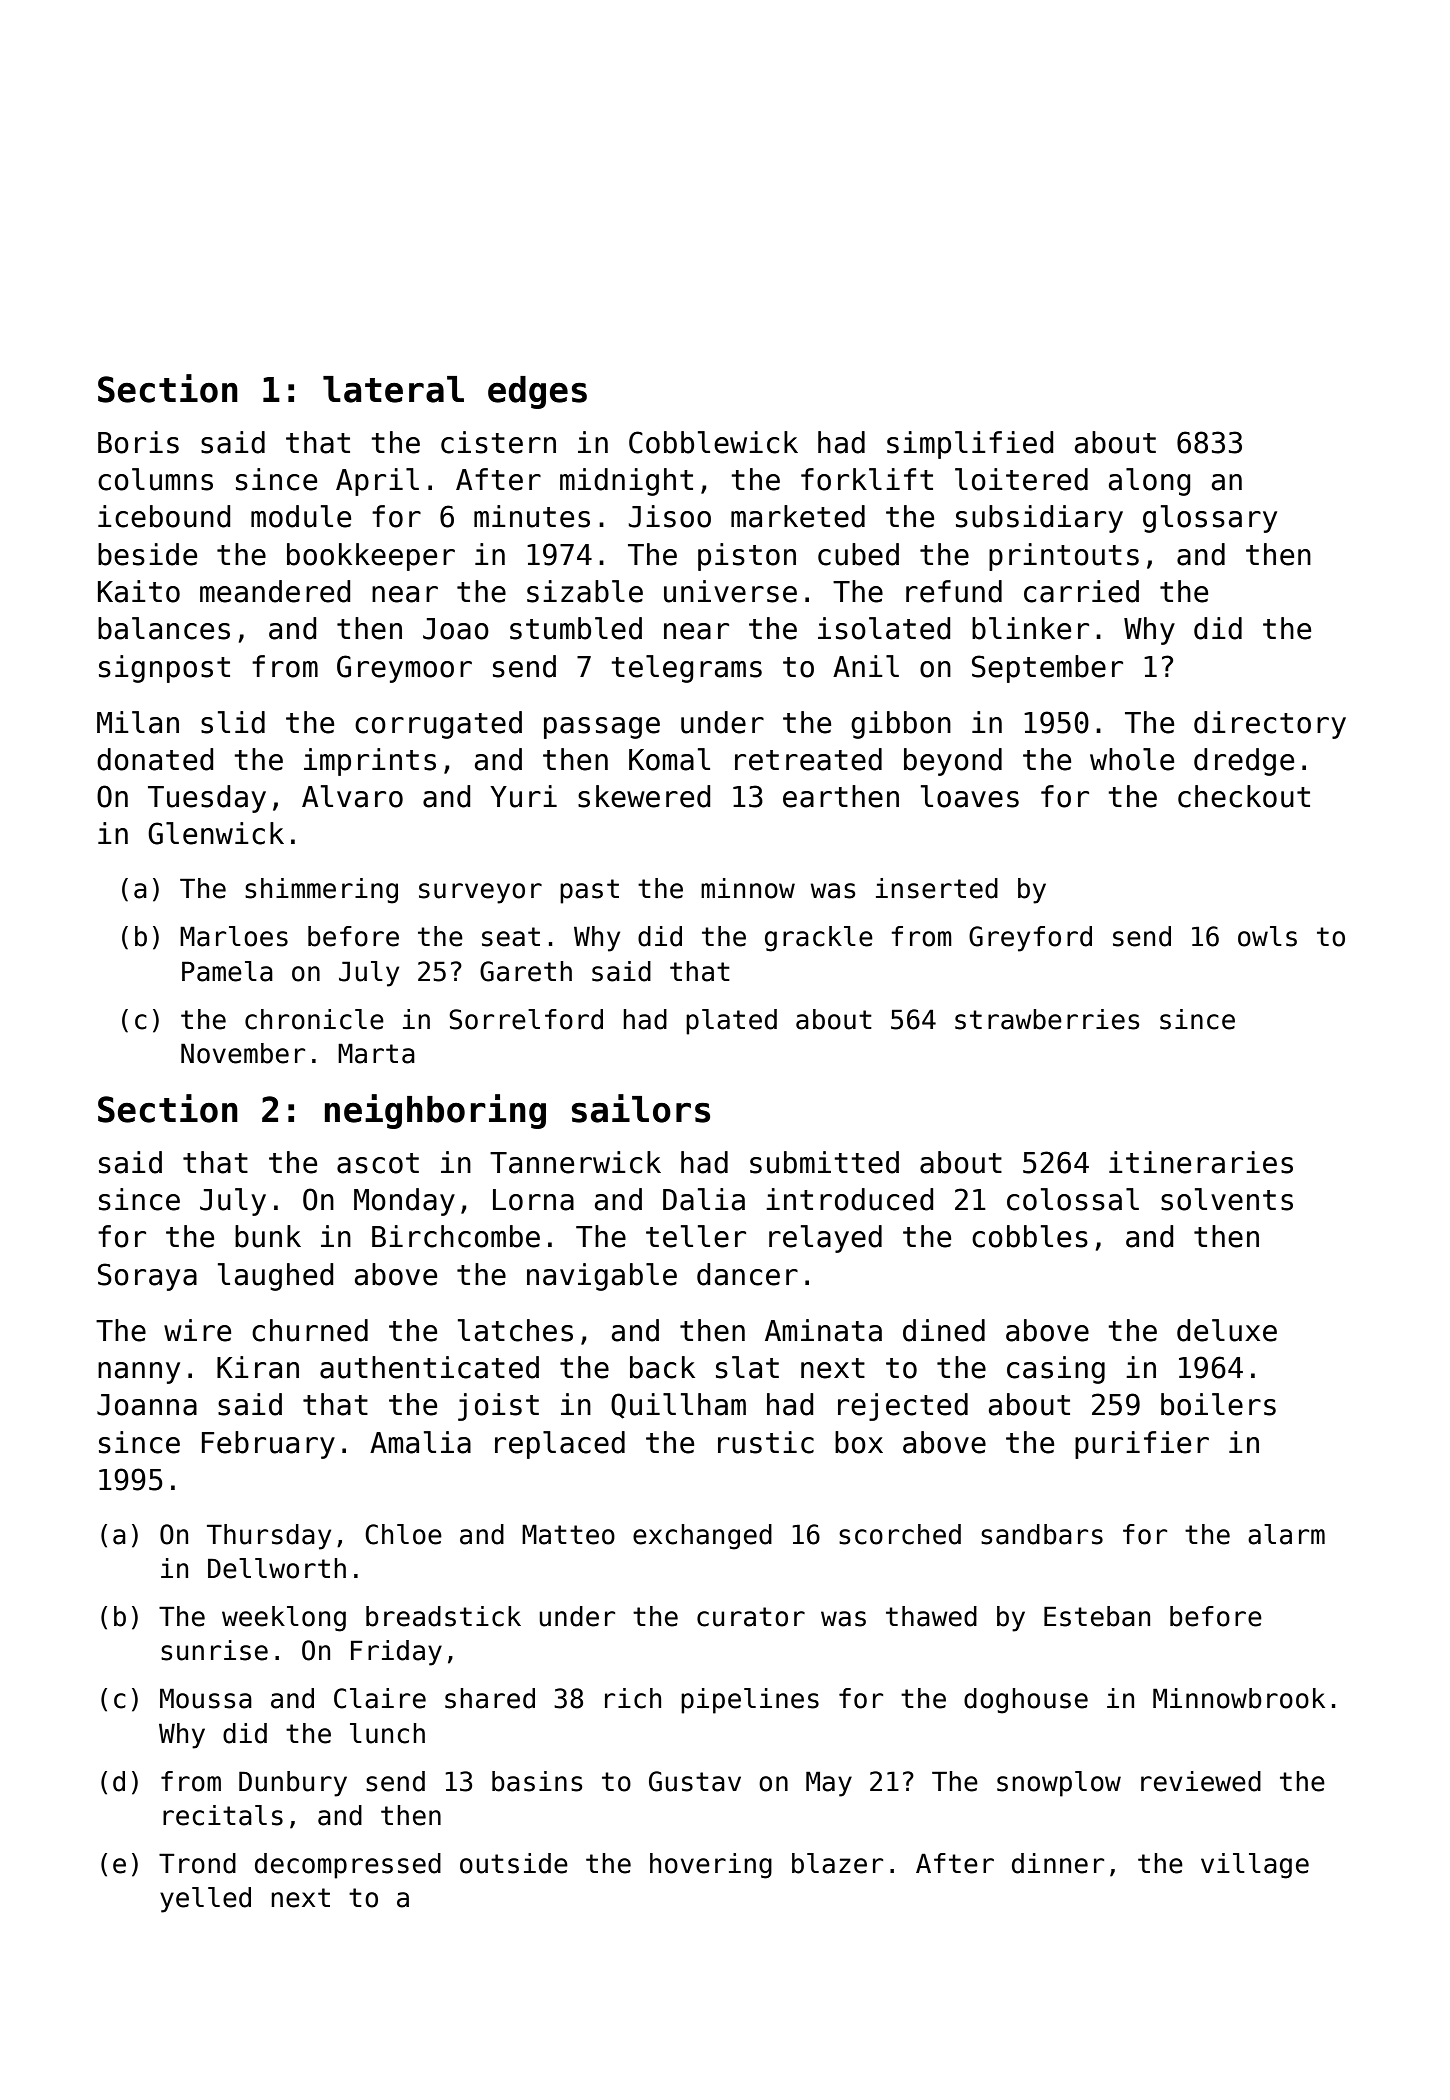  What do you see at coordinates (747, 1274) in the screenshot?
I see `dancer` at bounding box center [747, 1274].
